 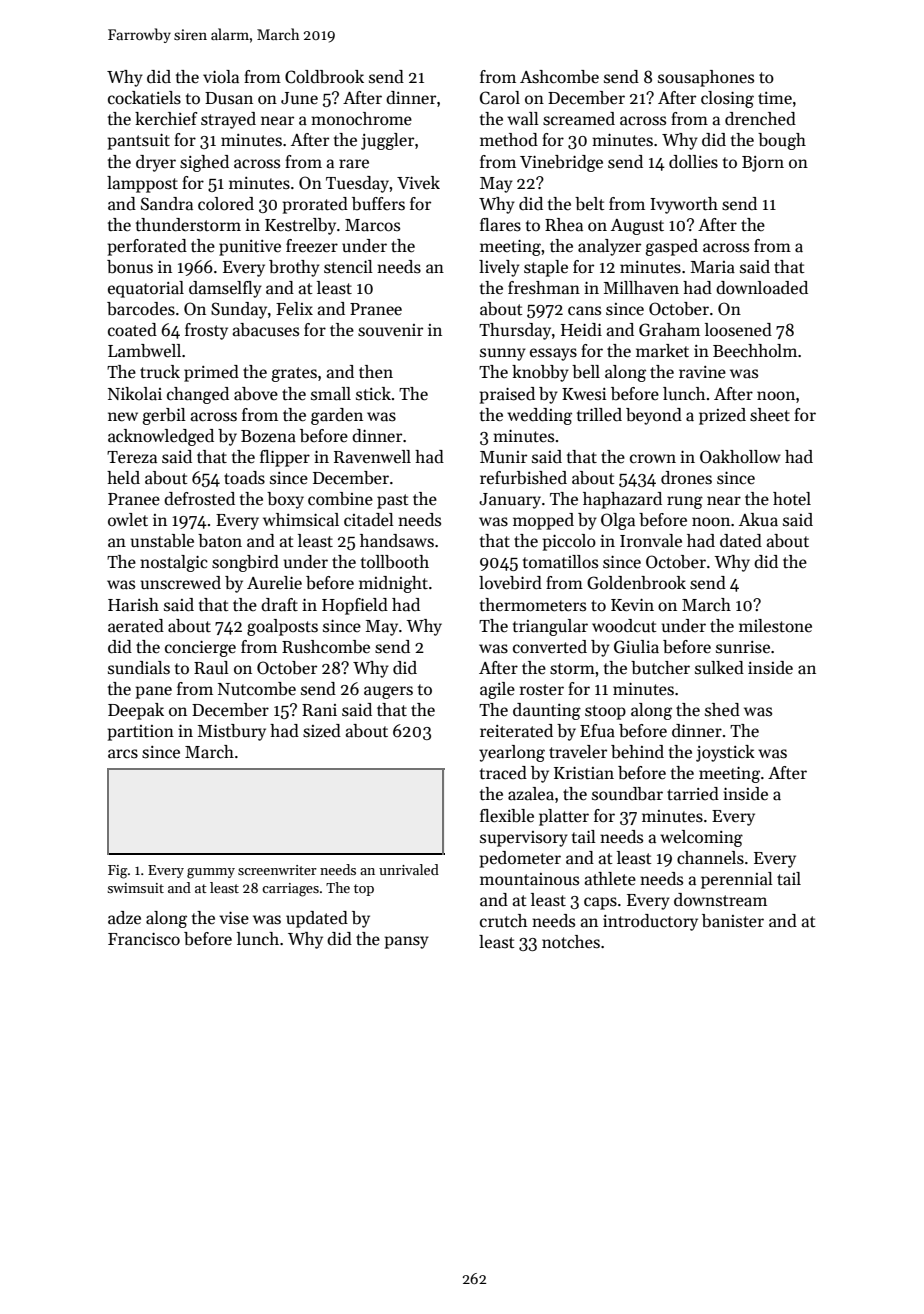 I want to click on Munir, so click(x=503, y=457).
